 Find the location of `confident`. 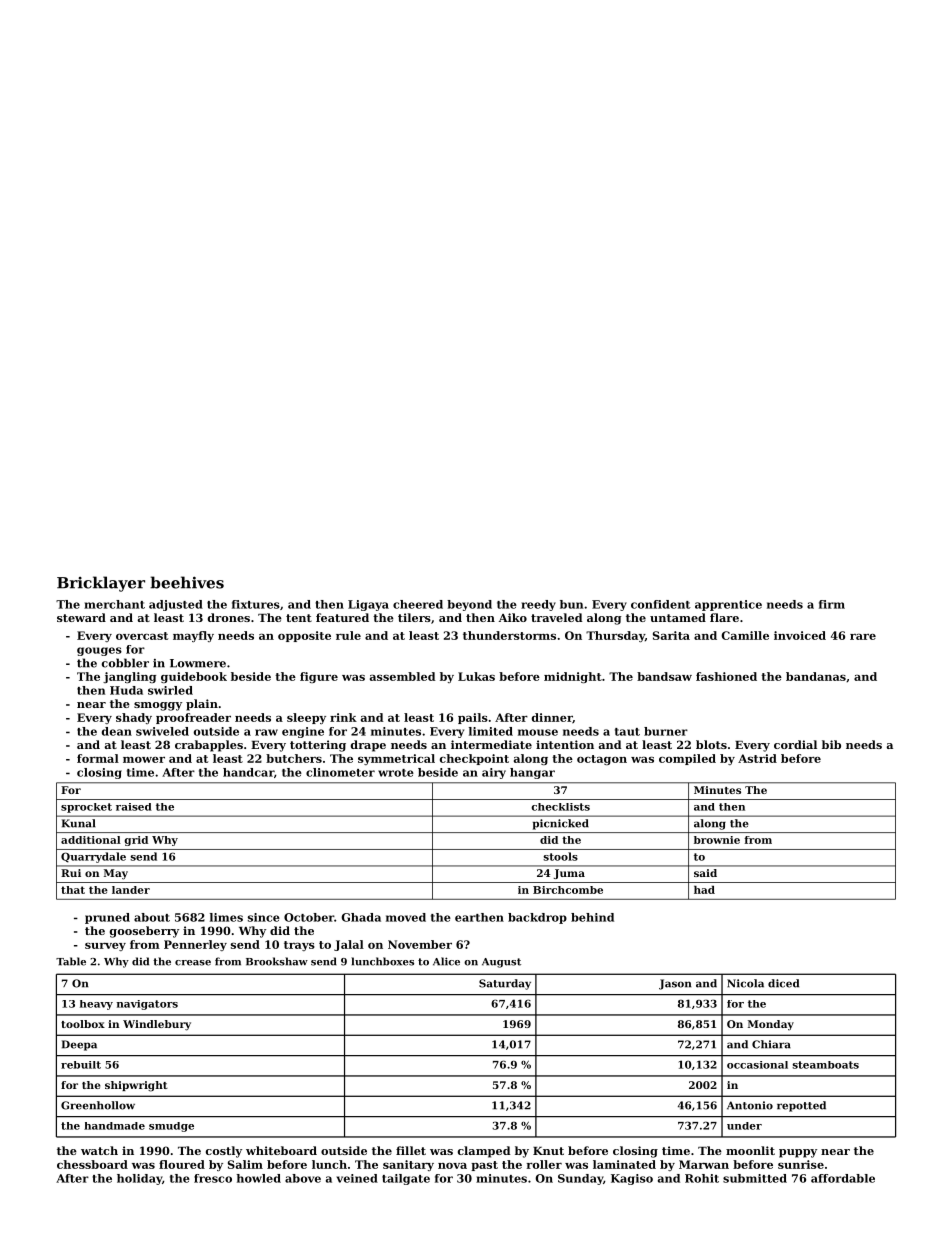

confident is located at coordinates (661, 604).
